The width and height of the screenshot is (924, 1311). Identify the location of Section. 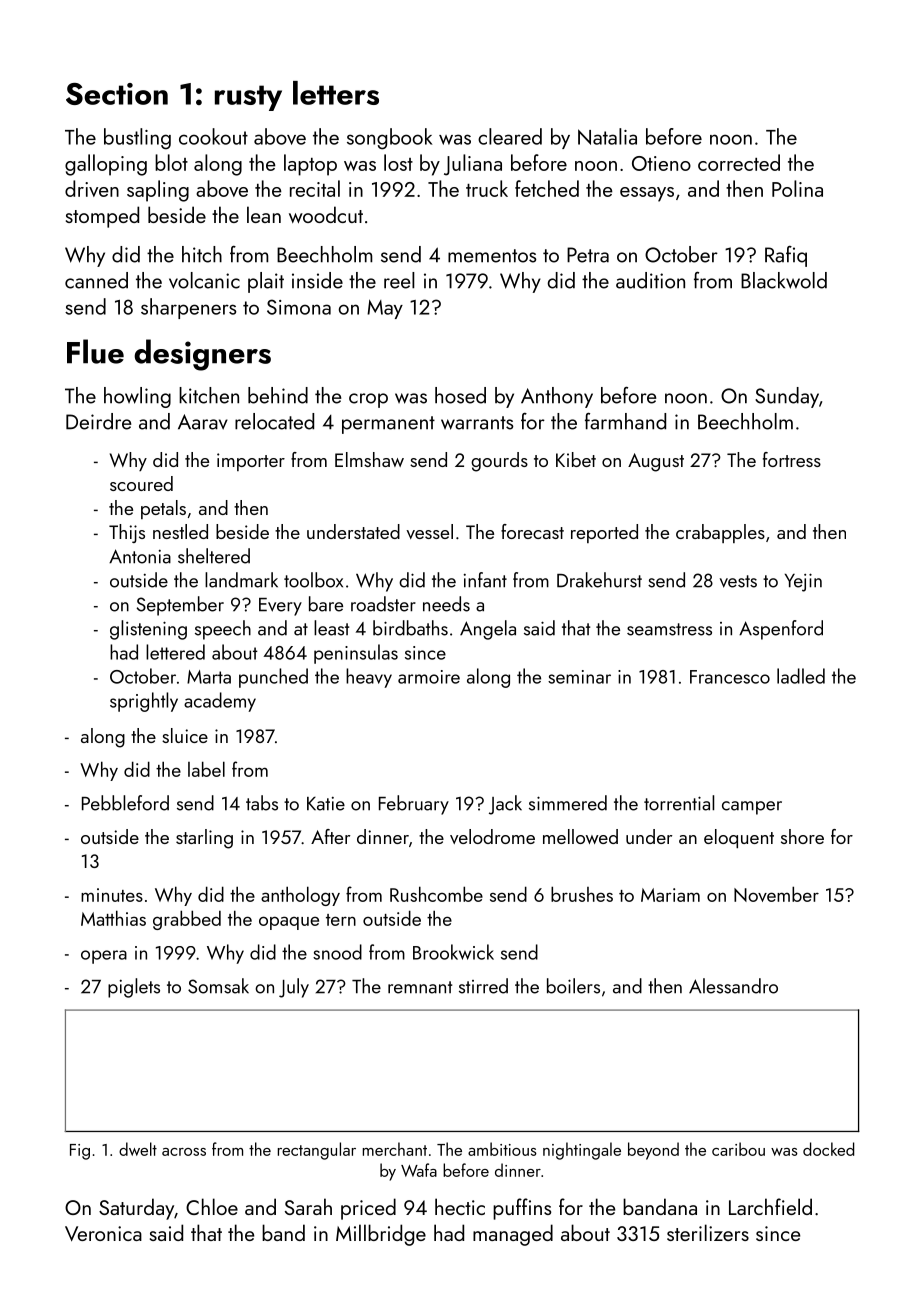
(117, 94).
